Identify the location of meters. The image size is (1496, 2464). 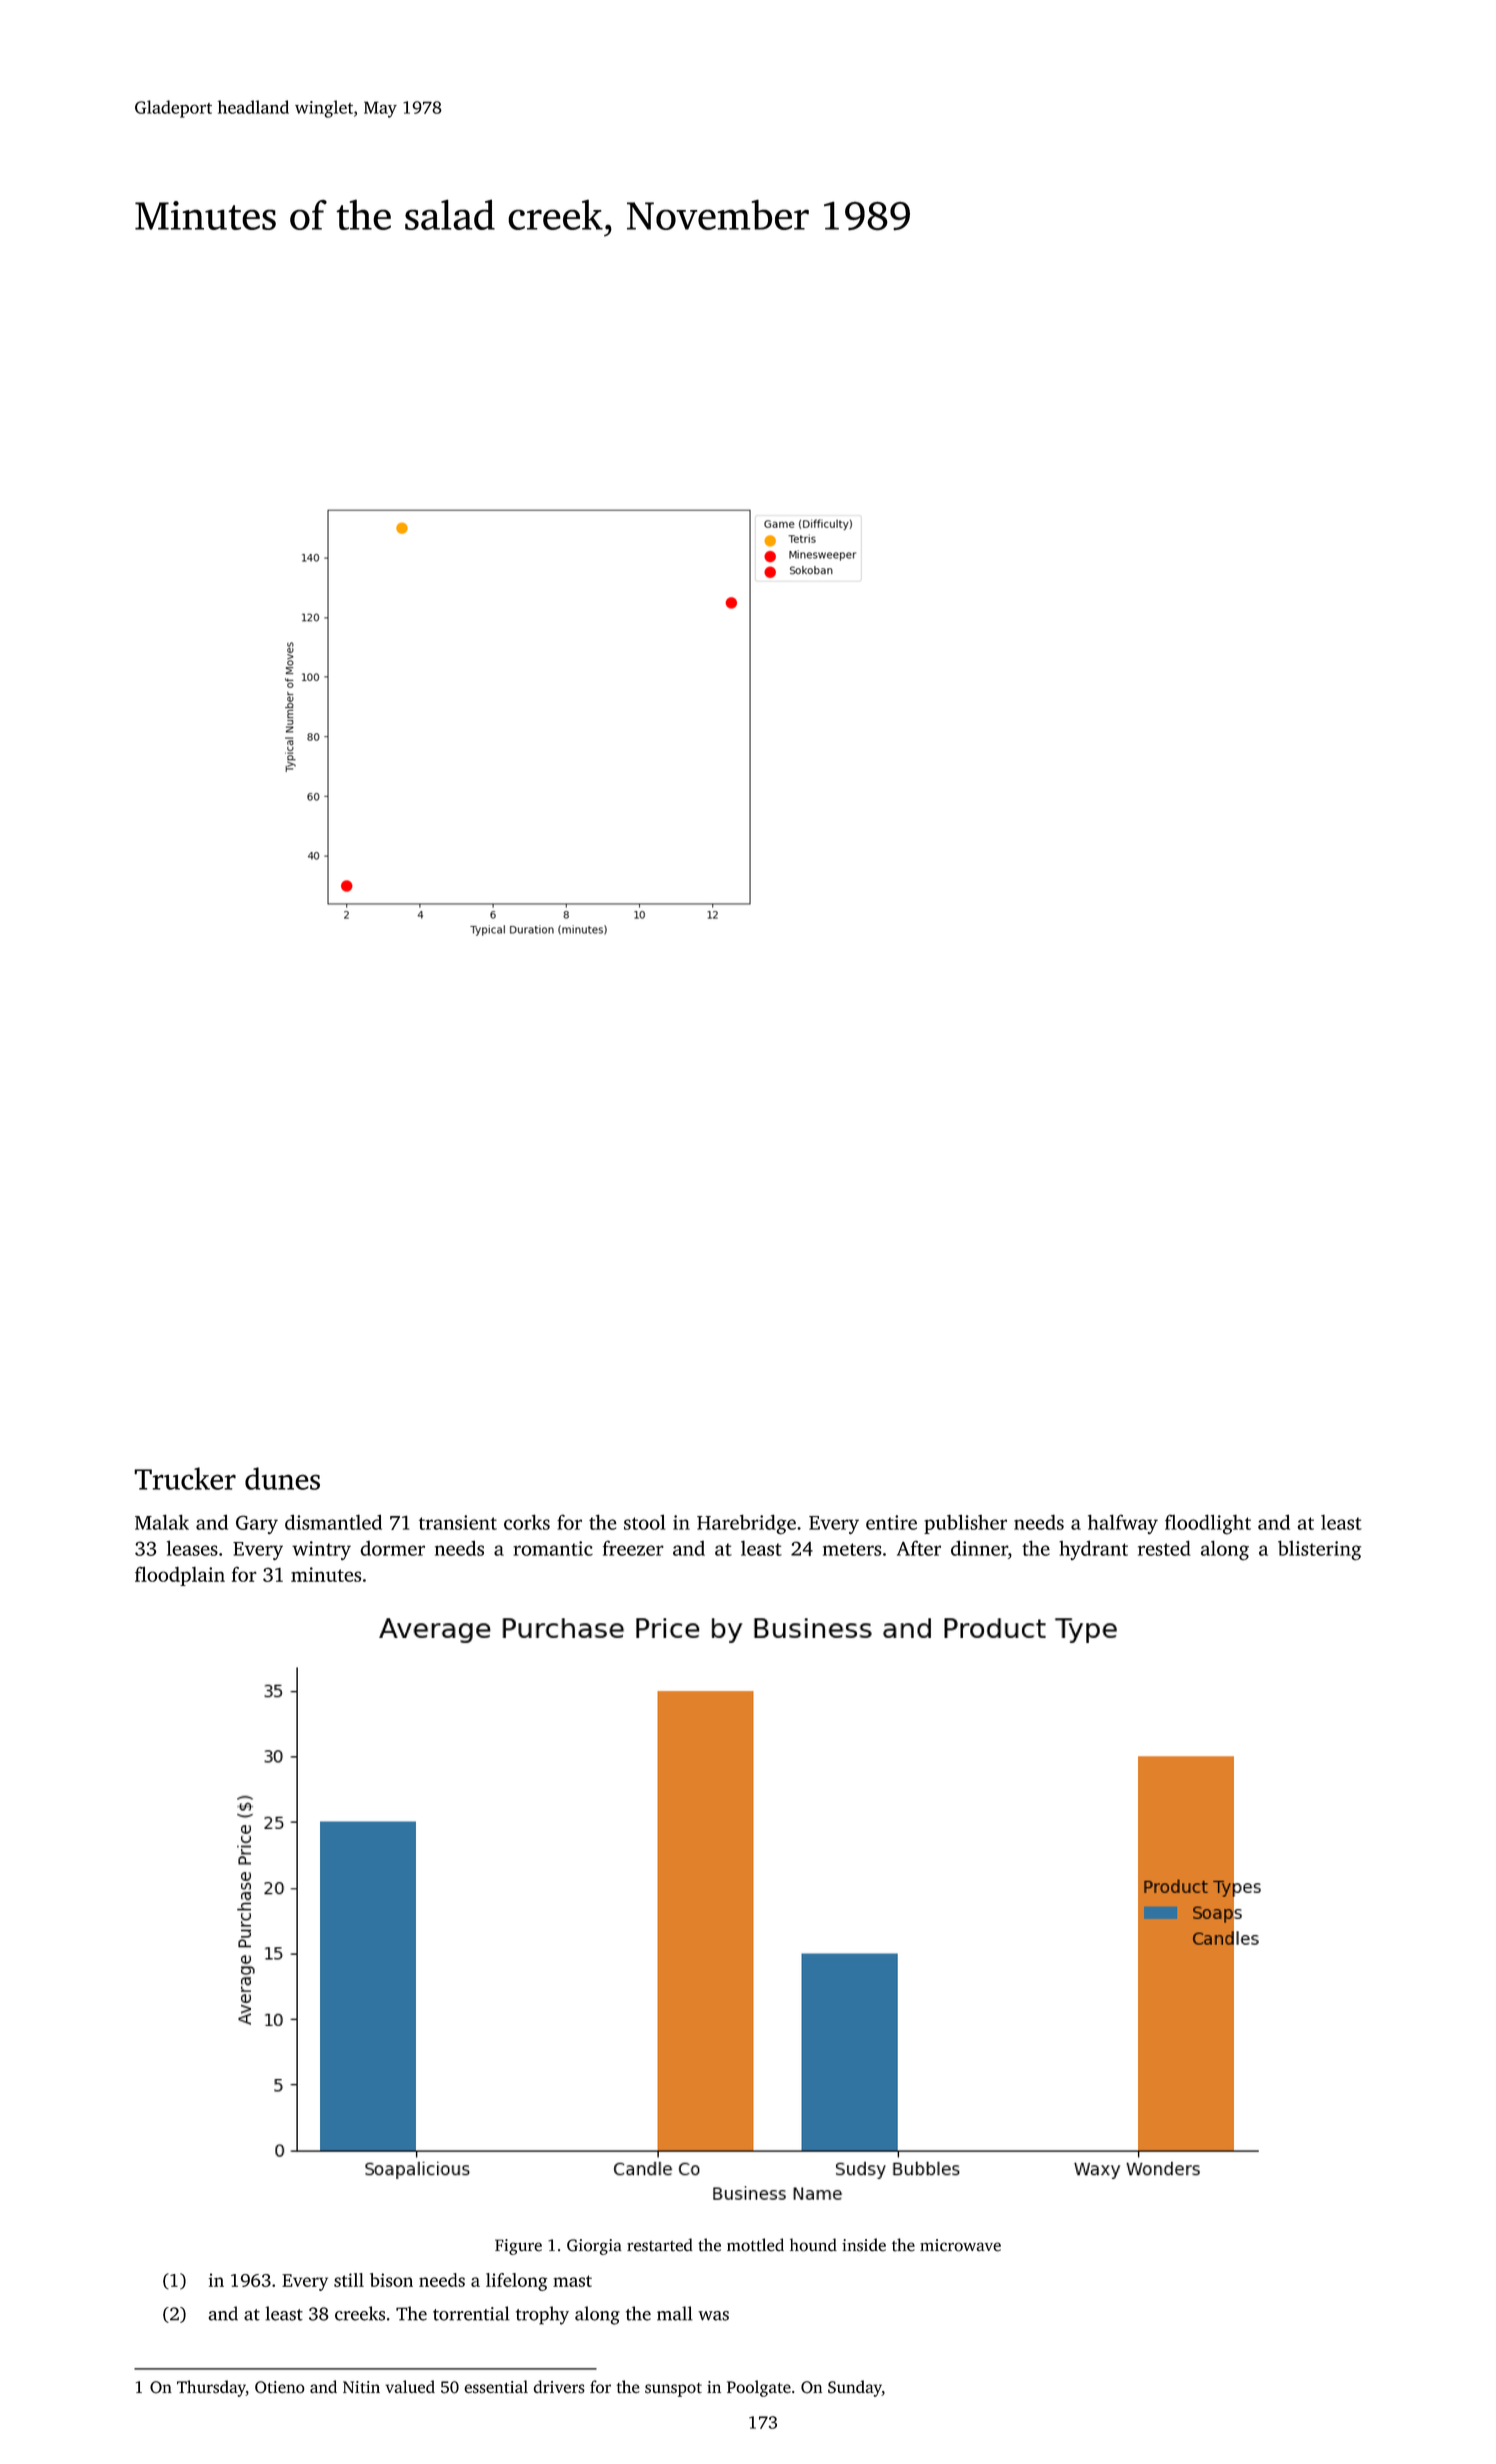
(852, 1549).
